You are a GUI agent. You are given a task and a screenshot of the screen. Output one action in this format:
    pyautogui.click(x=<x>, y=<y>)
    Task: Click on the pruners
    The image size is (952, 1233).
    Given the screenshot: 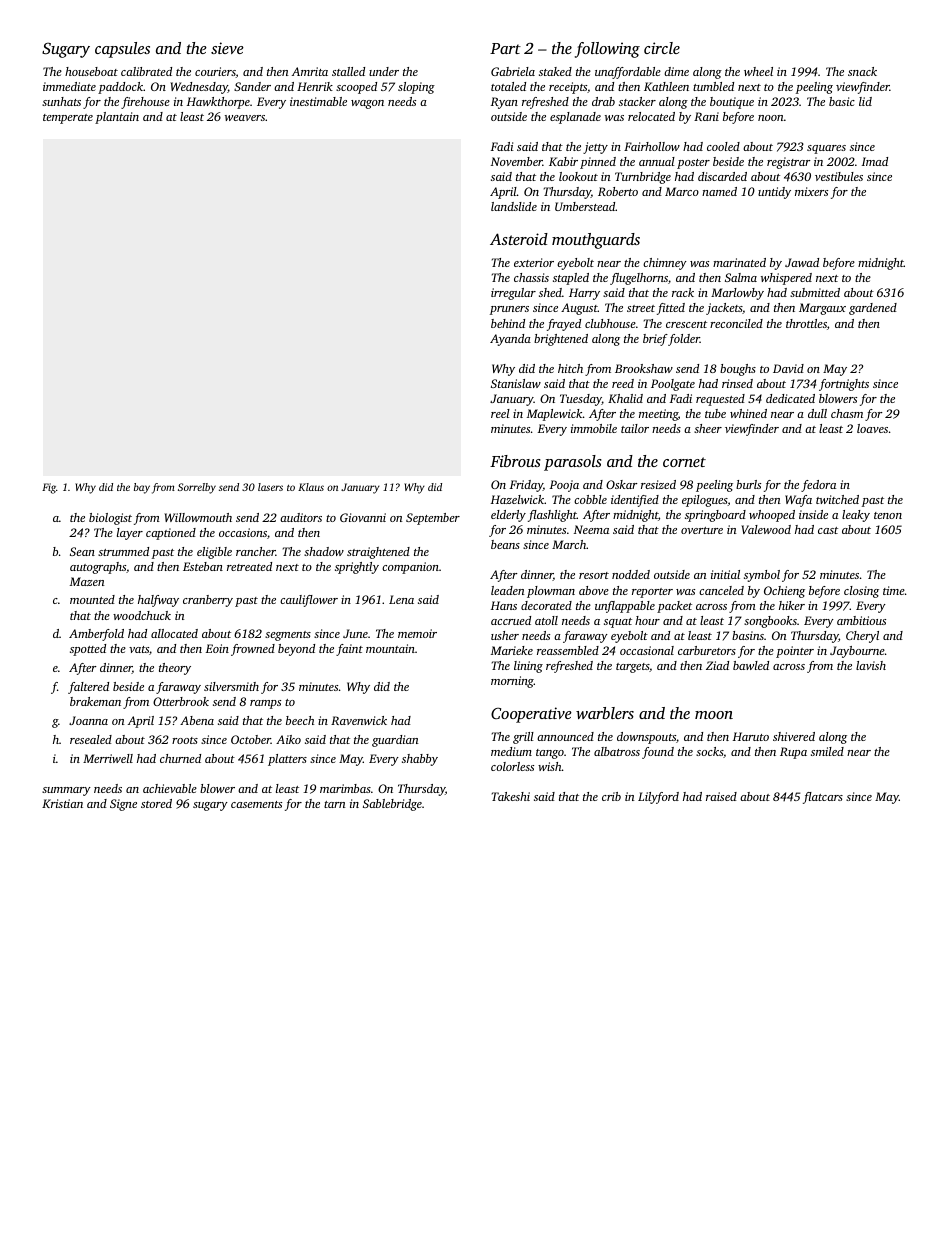 What is the action you would take?
    pyautogui.click(x=509, y=310)
